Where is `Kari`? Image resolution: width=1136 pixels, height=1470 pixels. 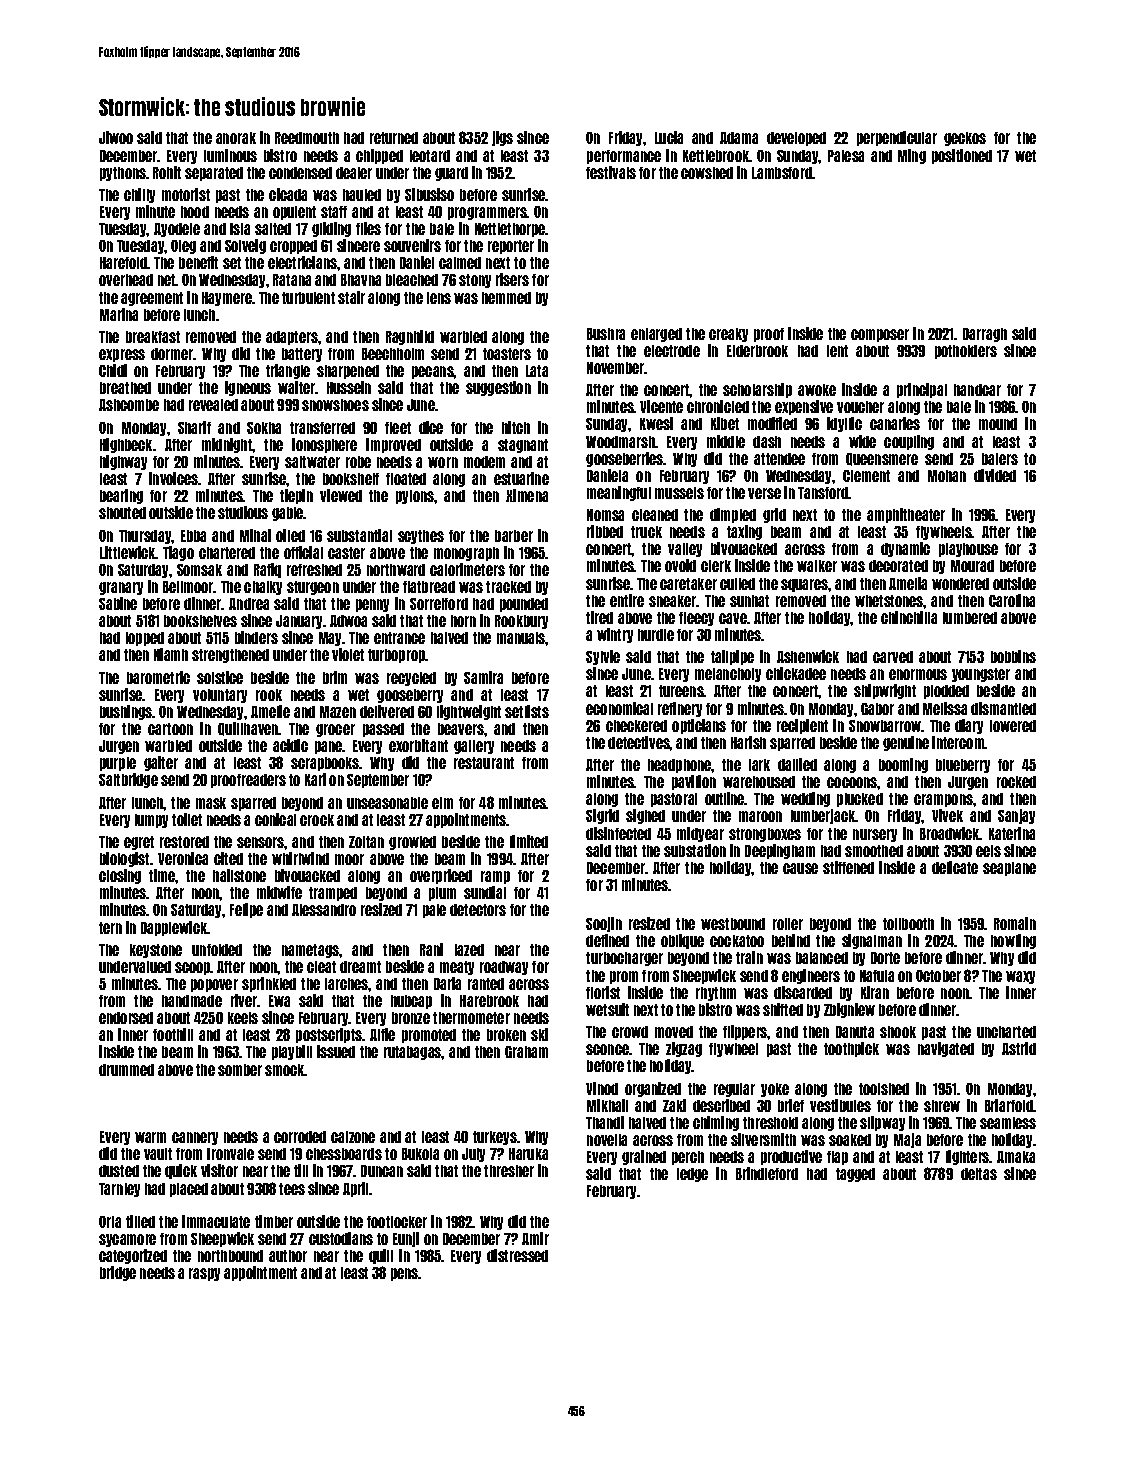 Kari is located at coordinates (315, 779).
